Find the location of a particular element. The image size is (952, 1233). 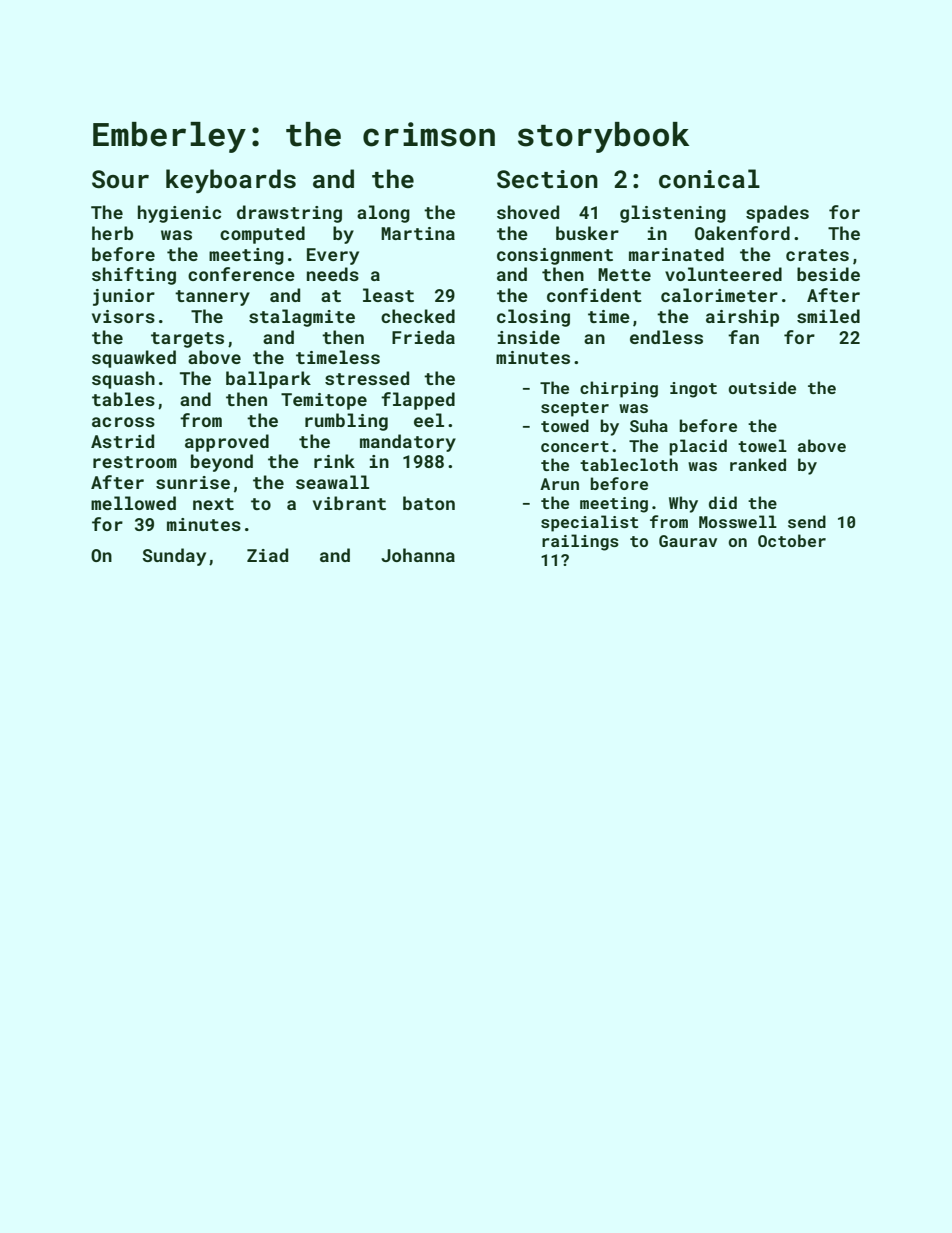

Sunday is located at coordinates (174, 557).
